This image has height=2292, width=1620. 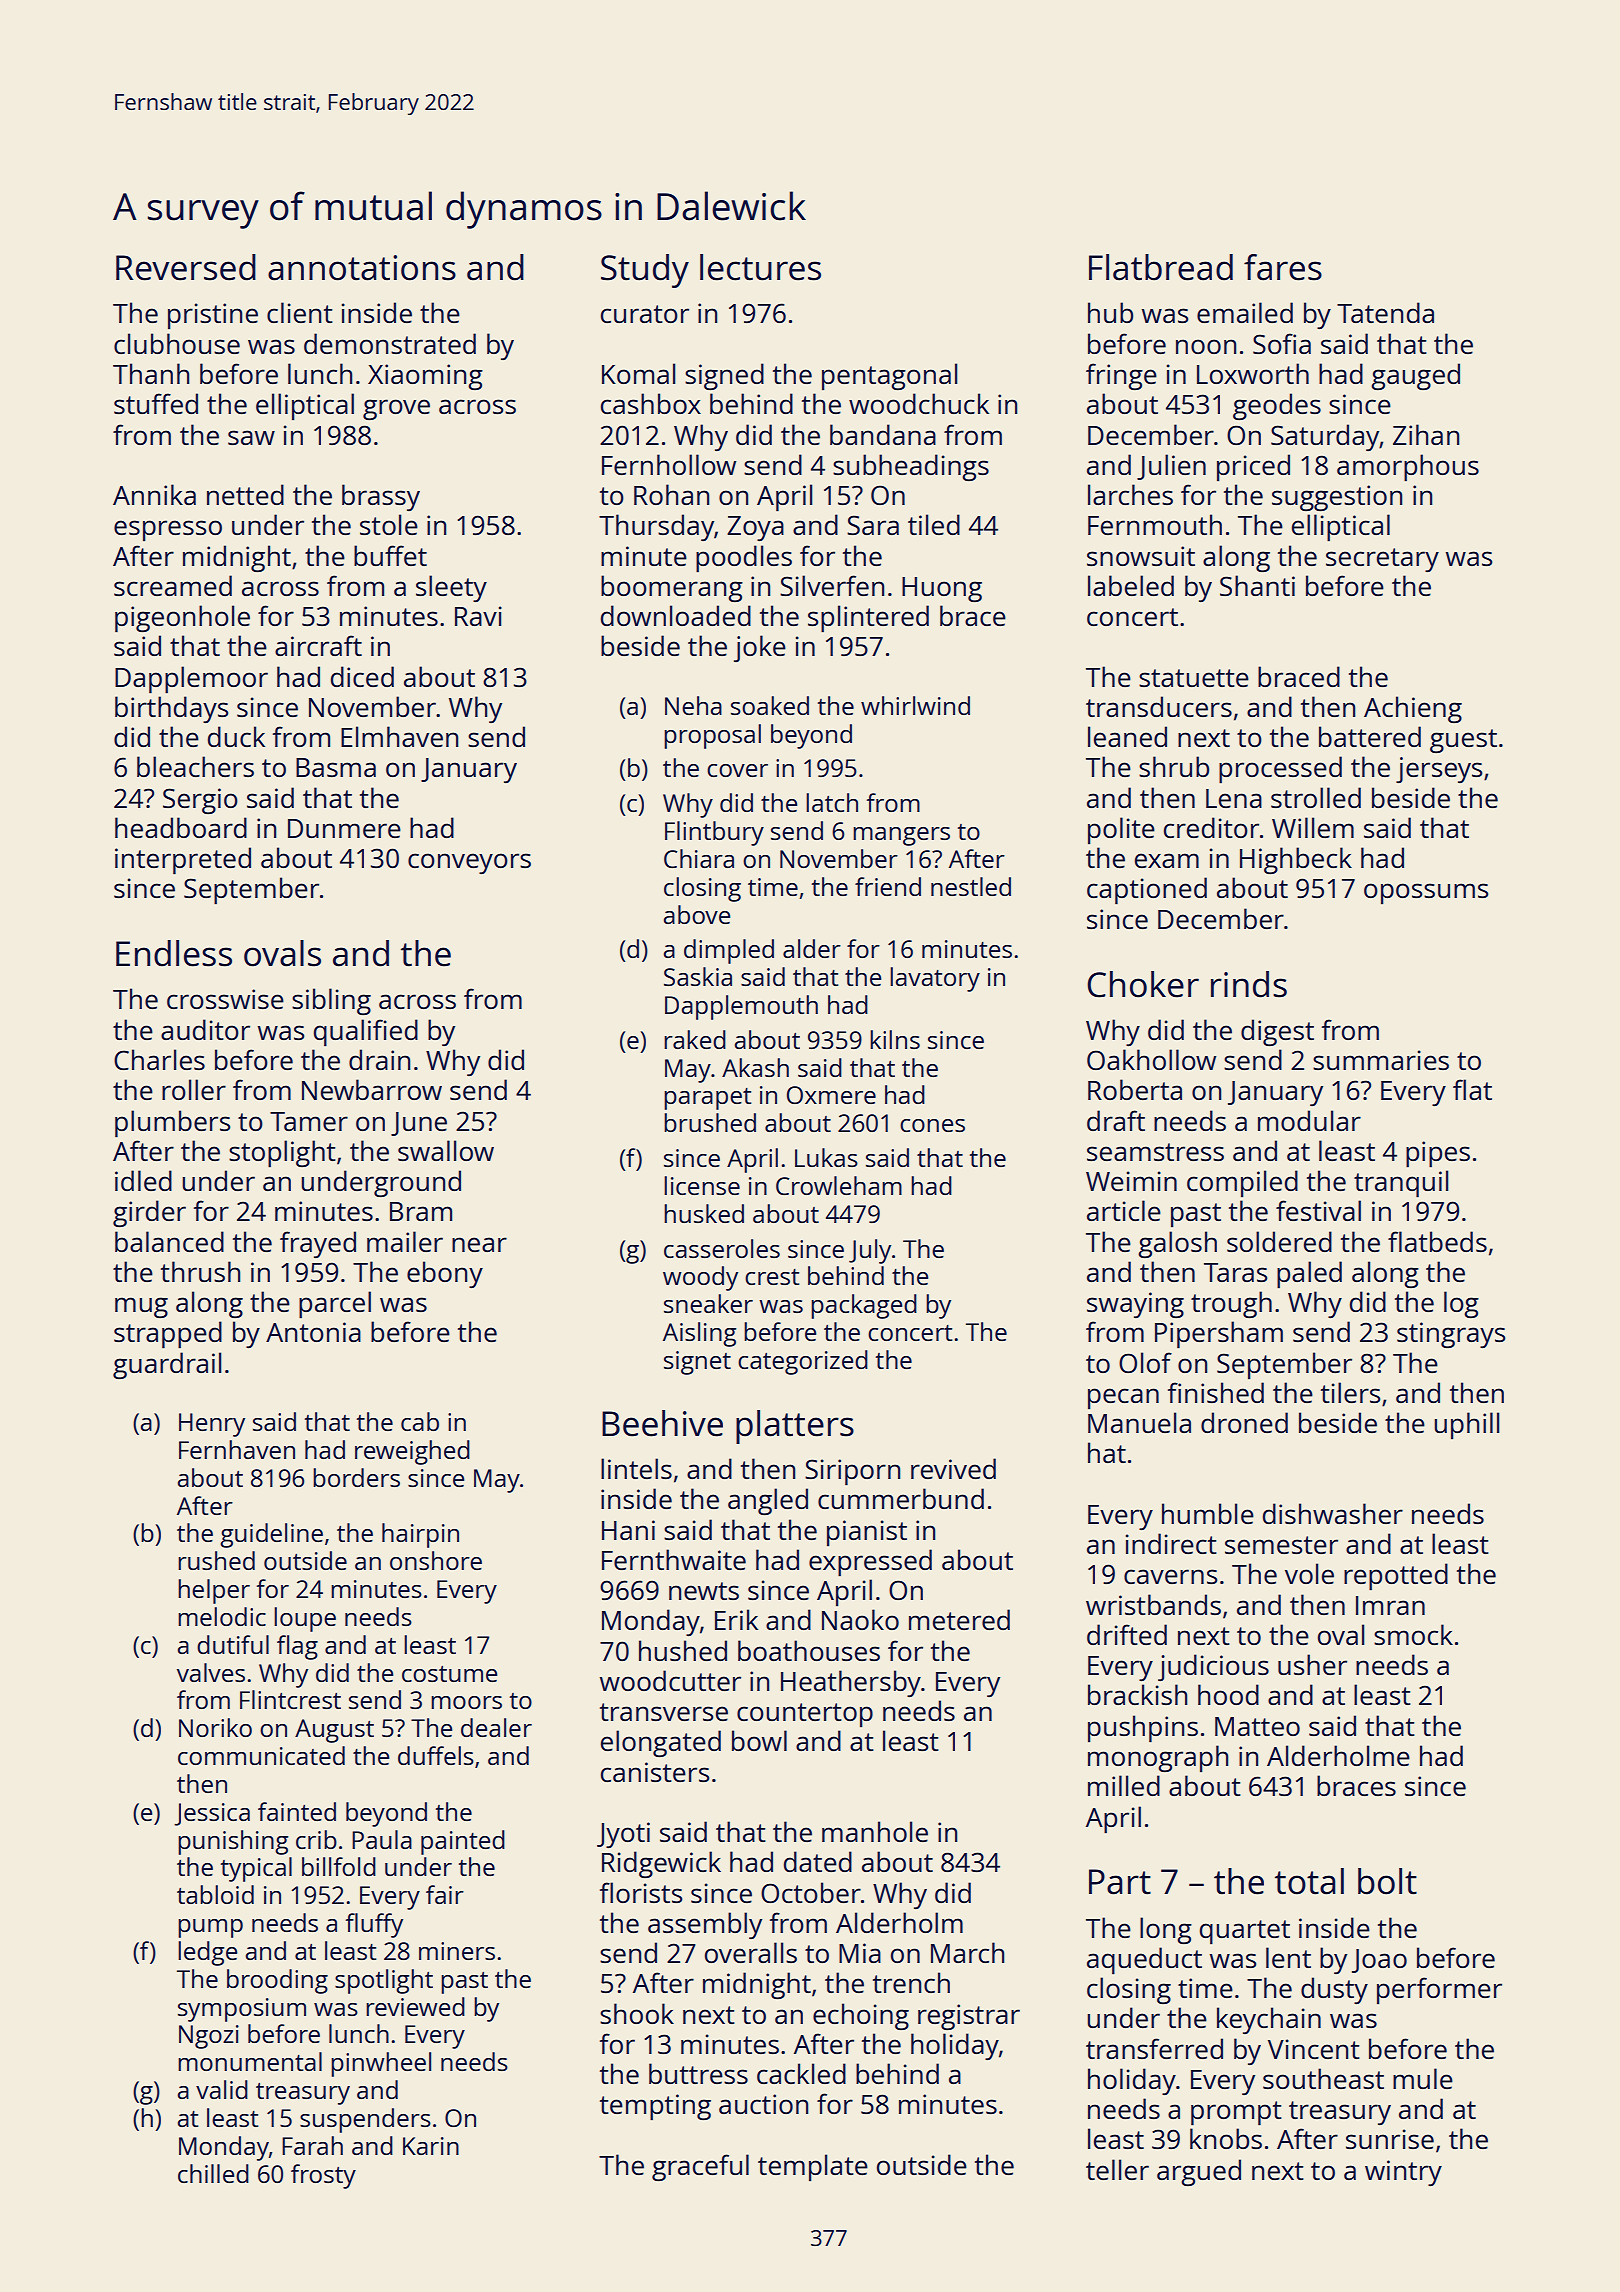 I want to click on lintels, so click(x=636, y=1468).
